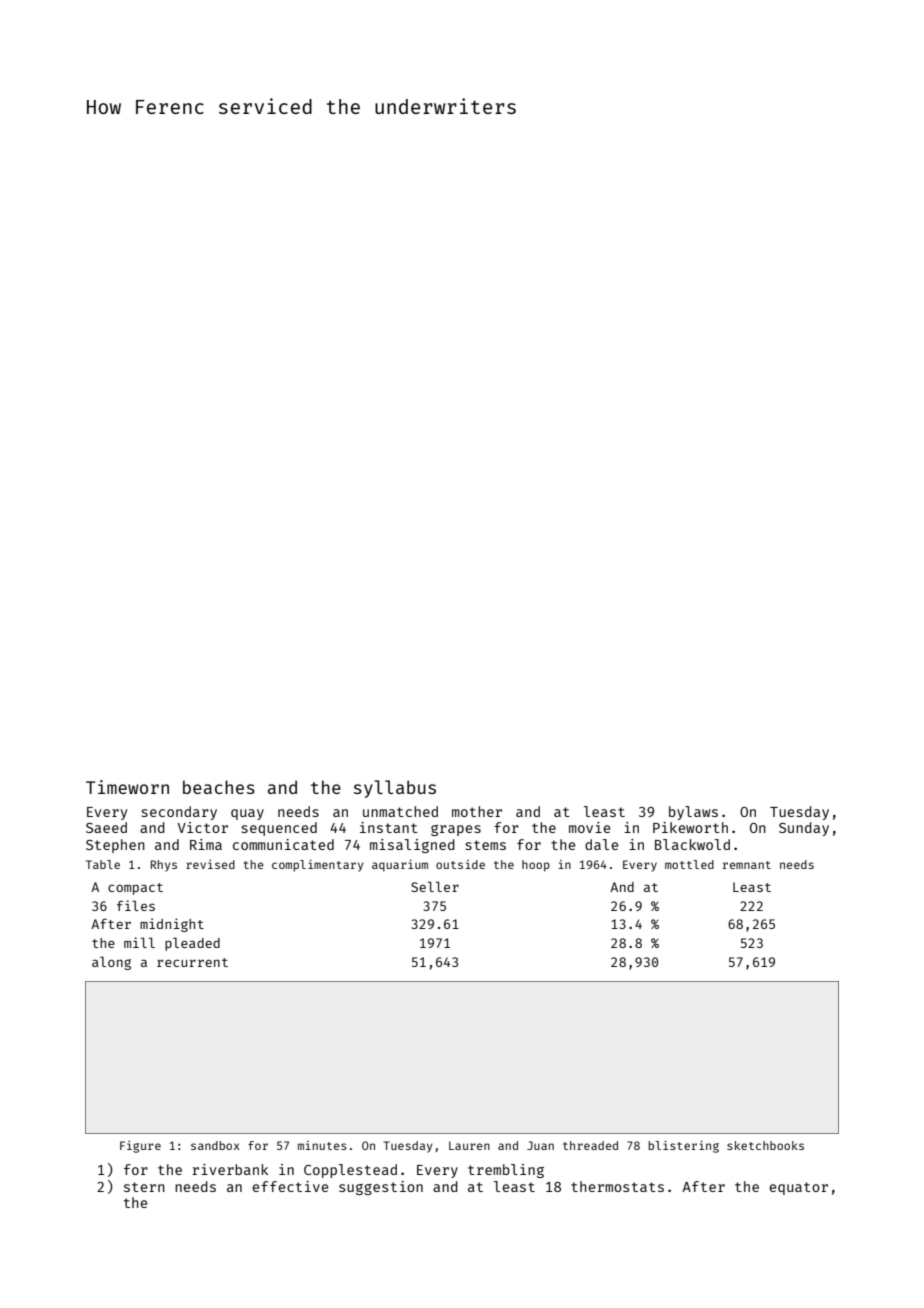 The width and height of the screenshot is (924, 1308). I want to click on syllabus, so click(395, 789).
